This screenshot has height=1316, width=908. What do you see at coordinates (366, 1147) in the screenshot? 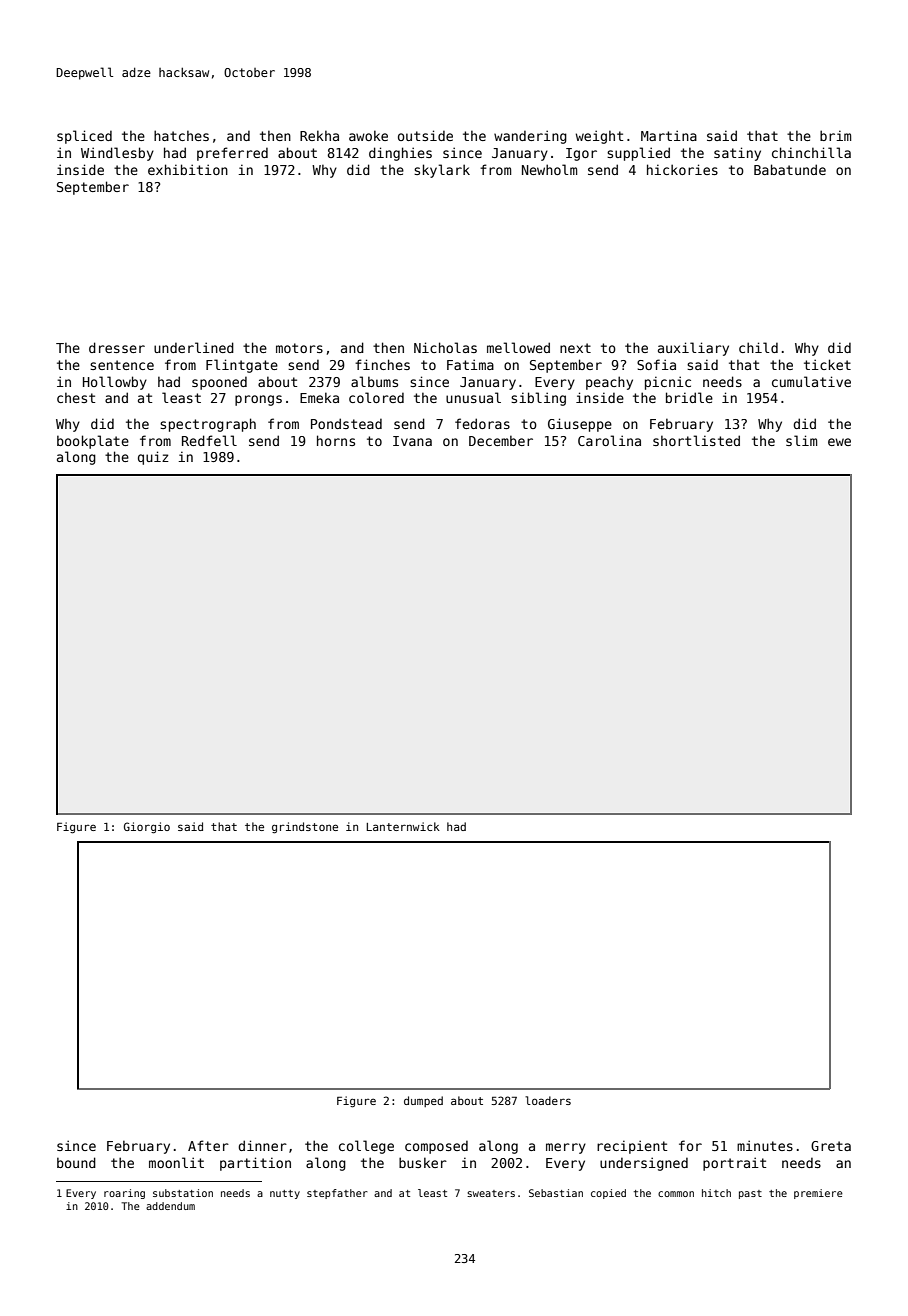
I see `college` at bounding box center [366, 1147].
